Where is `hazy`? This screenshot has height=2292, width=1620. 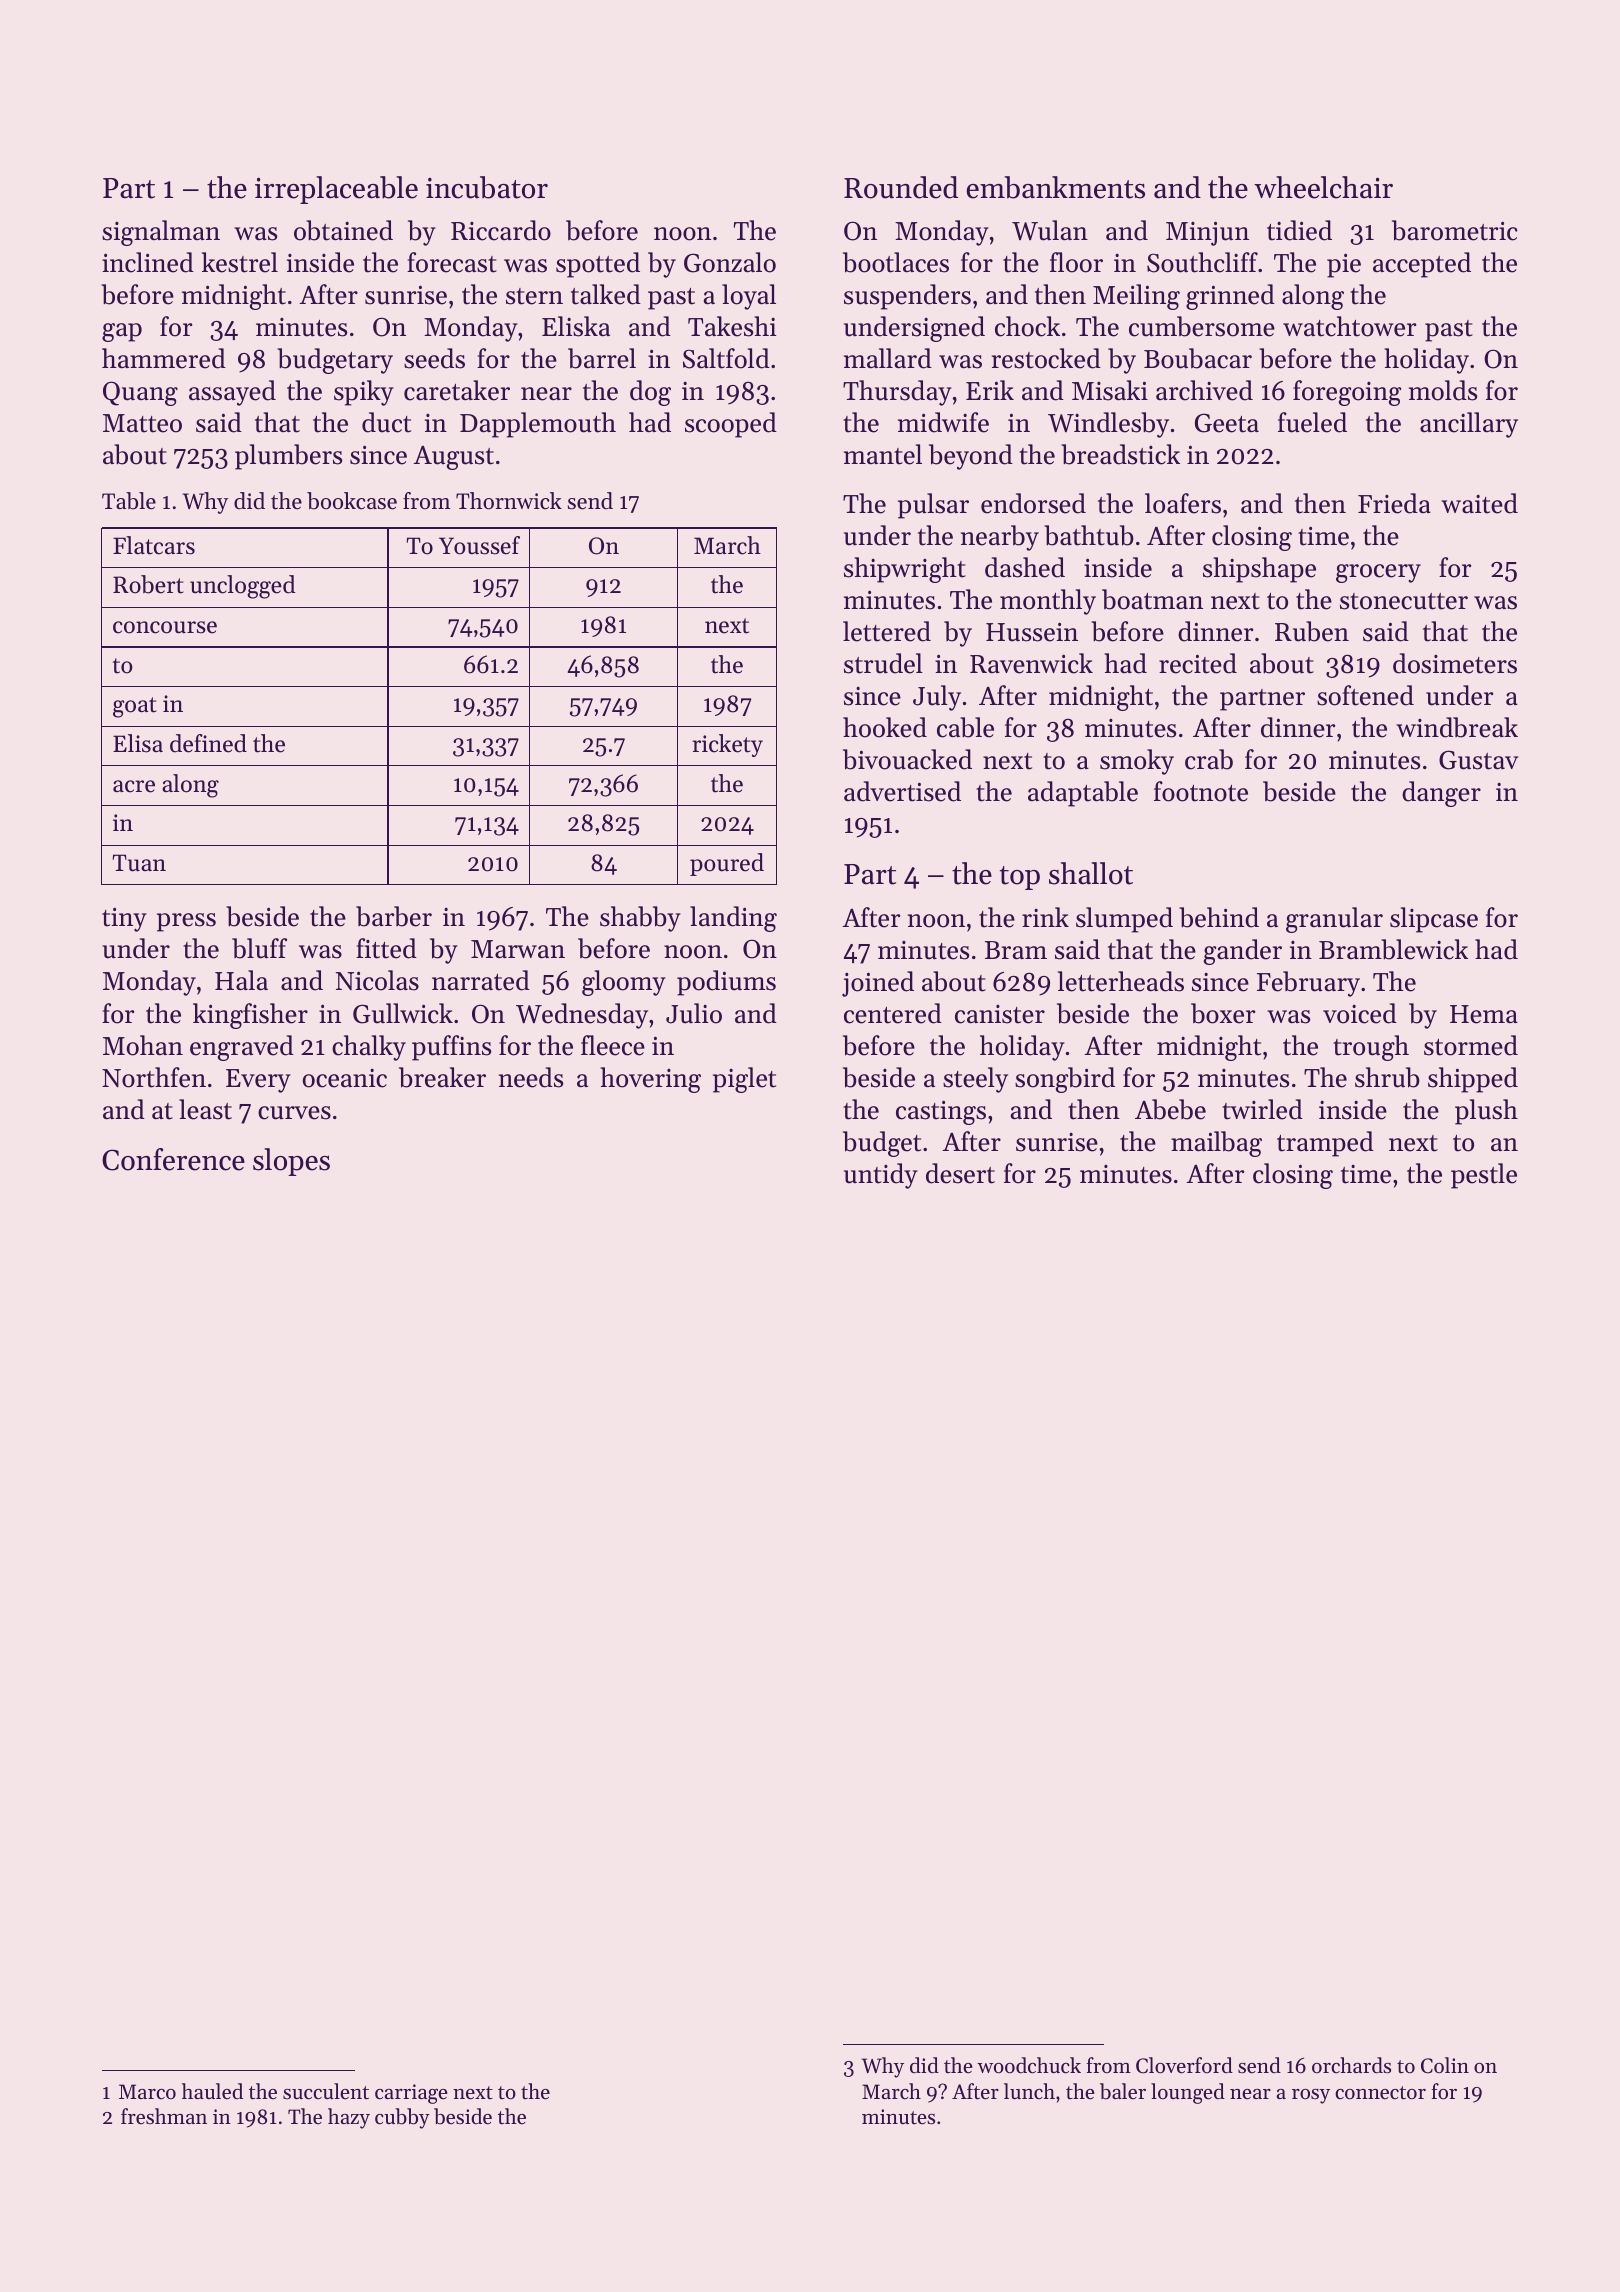
hazy is located at coordinates (349, 2118).
